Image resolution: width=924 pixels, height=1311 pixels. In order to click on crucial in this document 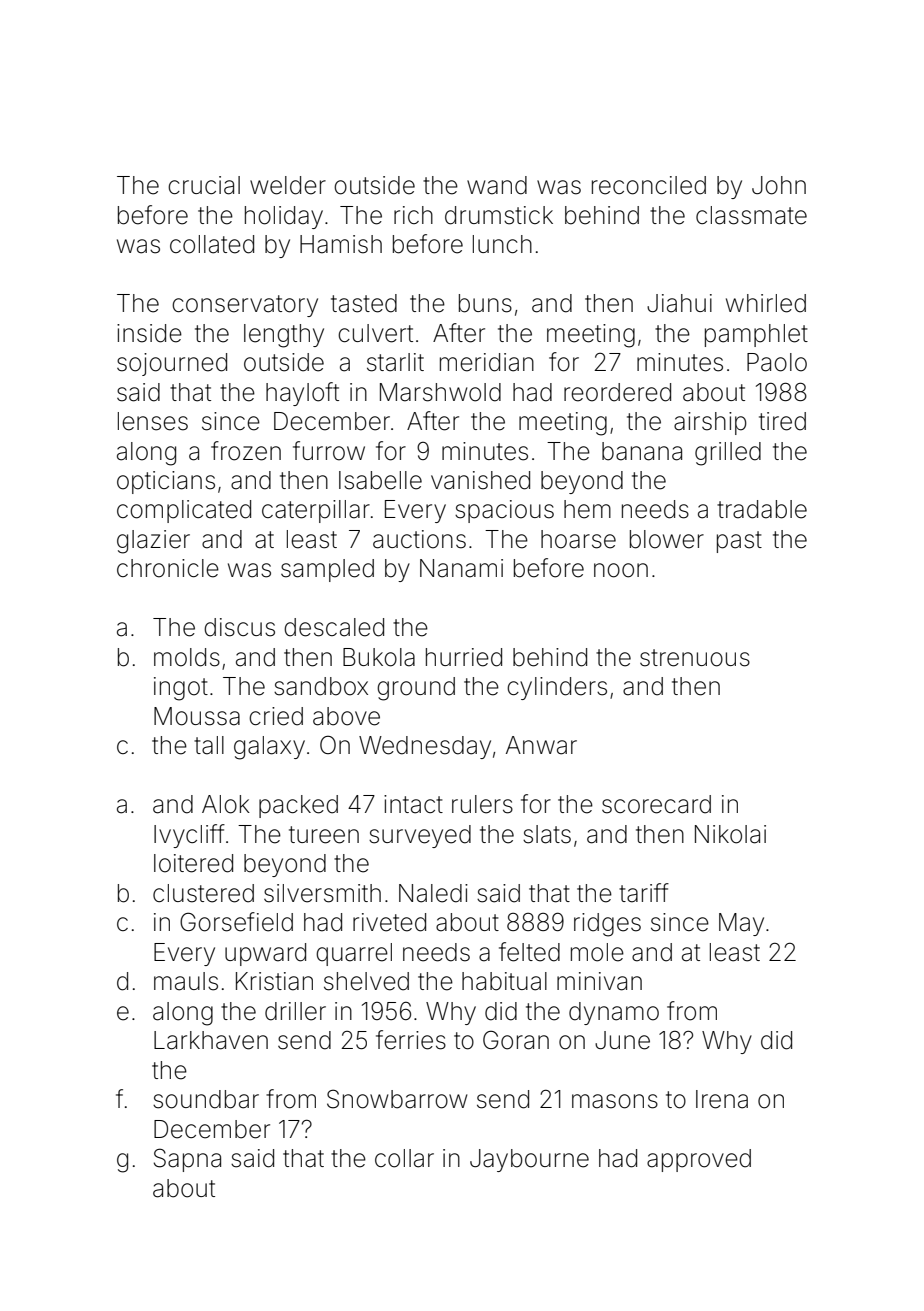, I will do `click(204, 185)`.
